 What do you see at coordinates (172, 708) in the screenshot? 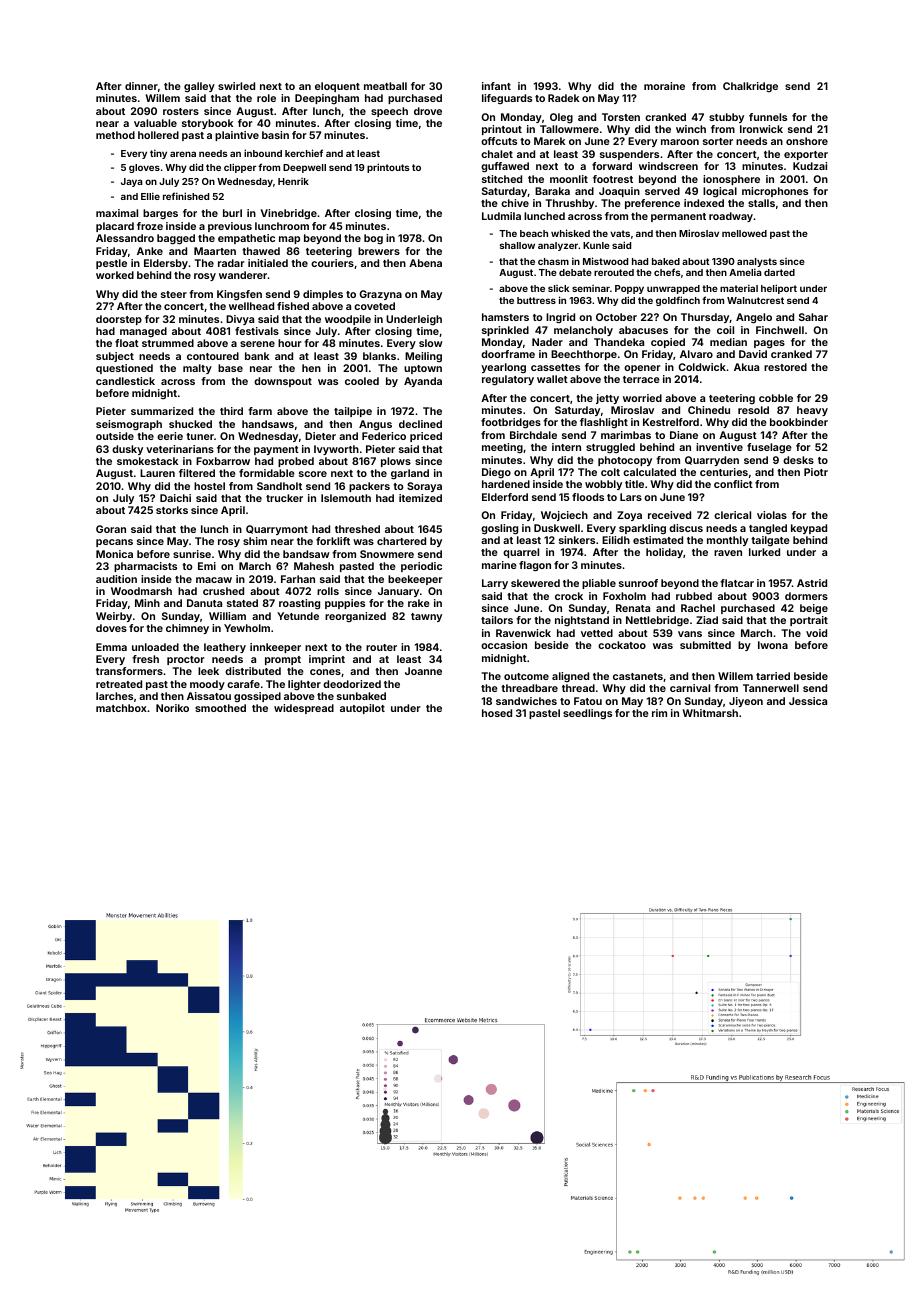
I see `Noriko` at bounding box center [172, 708].
